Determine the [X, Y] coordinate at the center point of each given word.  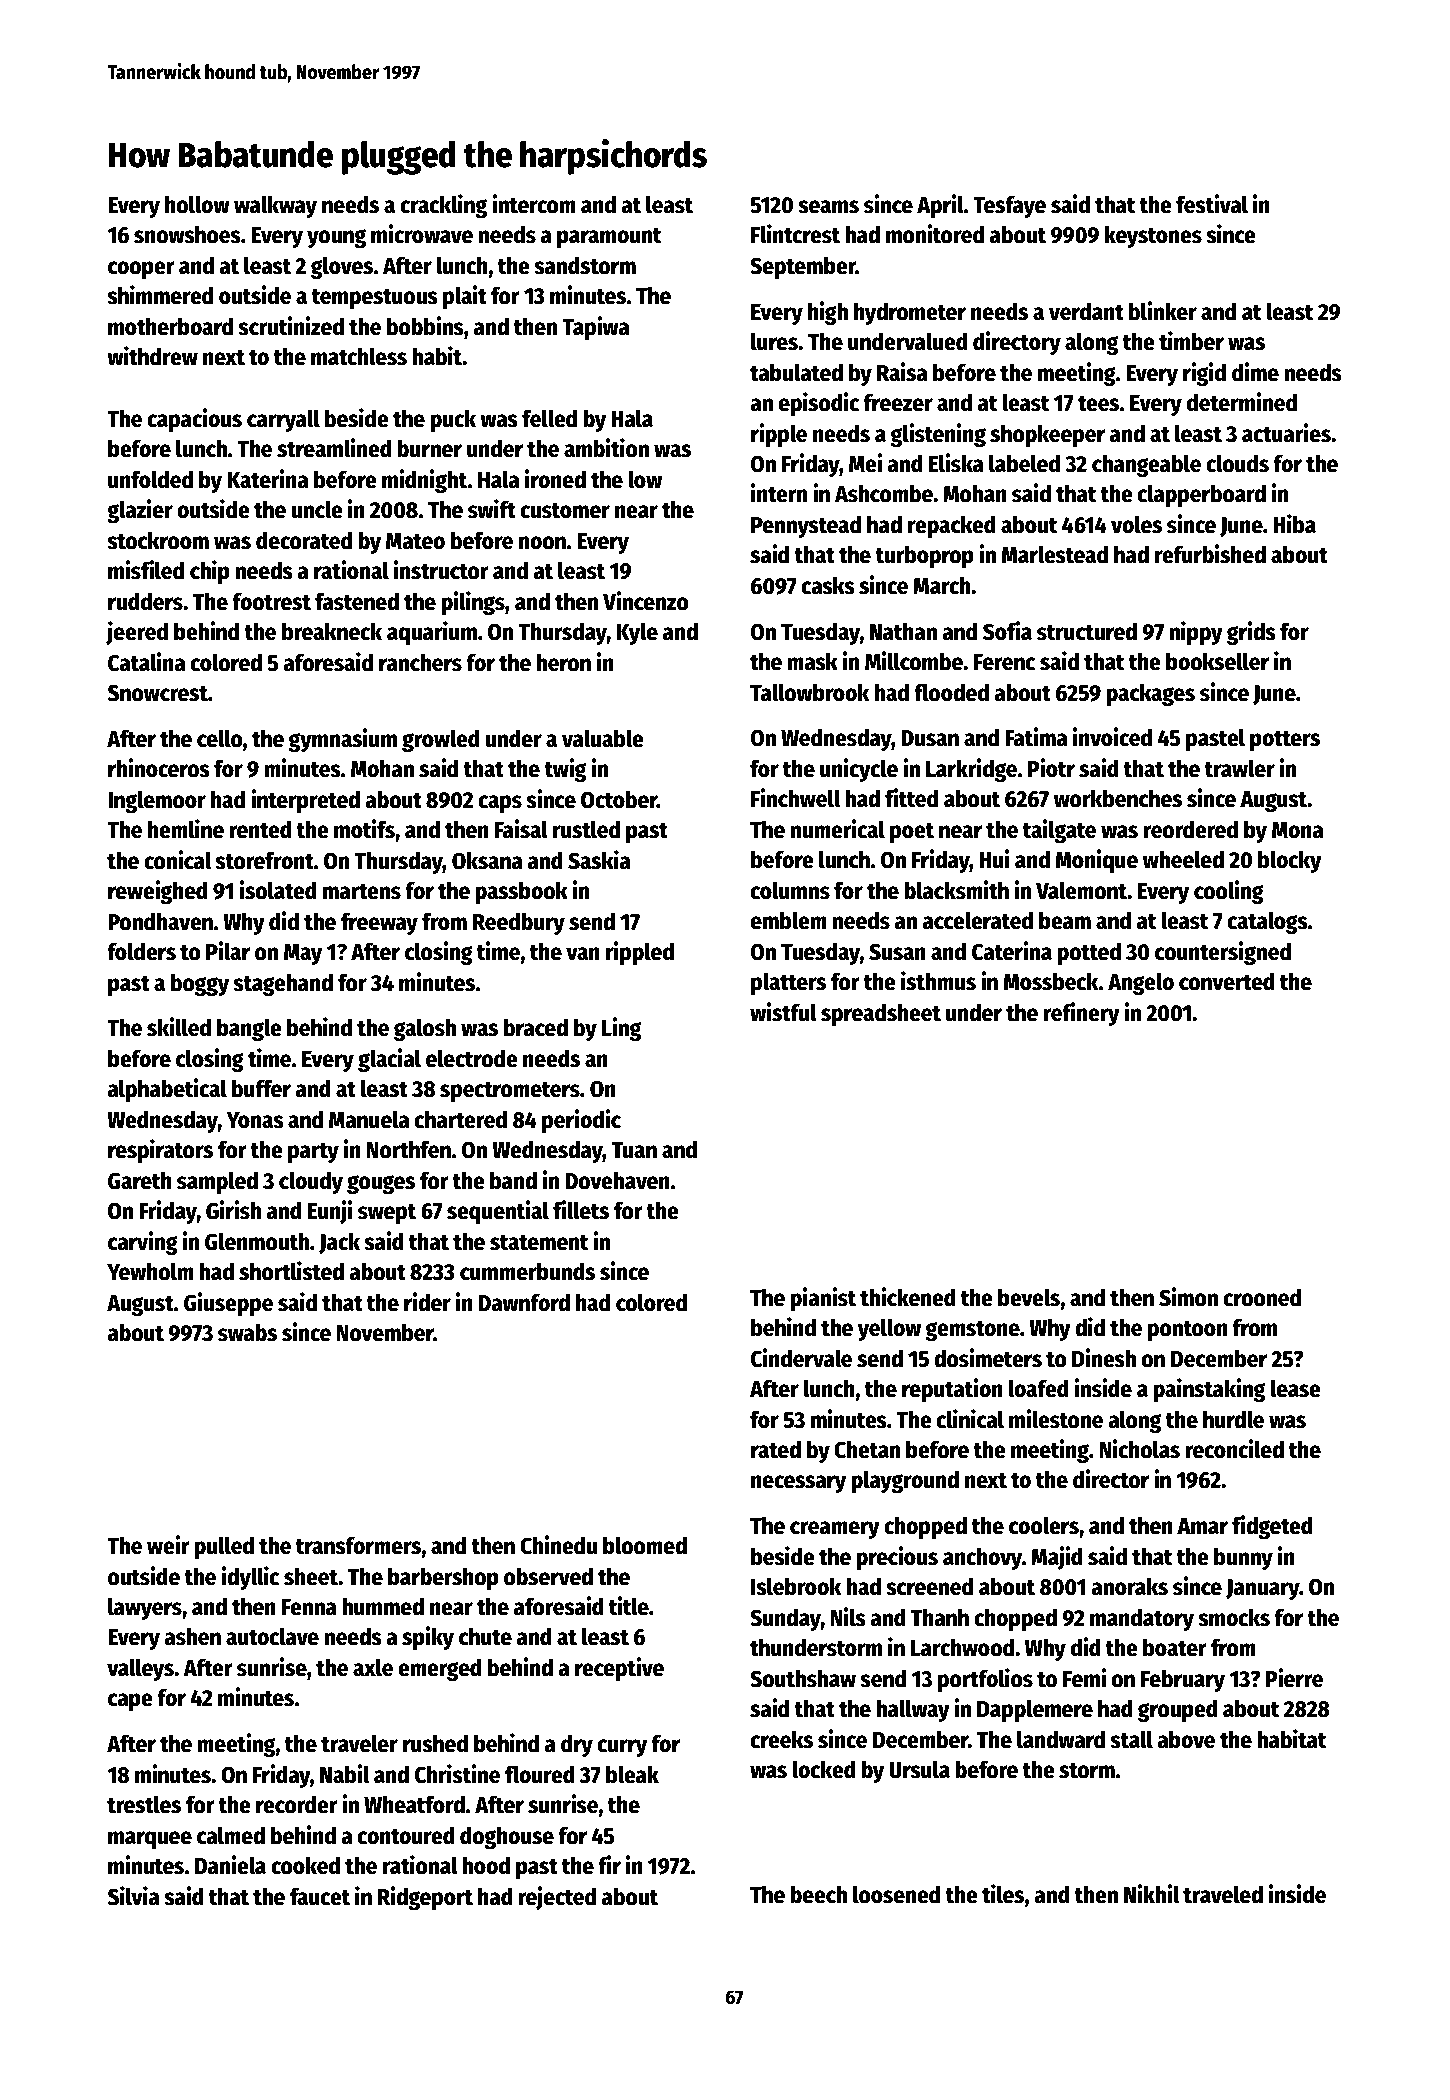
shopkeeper [1047, 435]
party [313, 1153]
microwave [422, 234]
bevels [1029, 1297]
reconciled [1234, 1449]
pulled [224, 1547]
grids [1251, 633]
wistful [783, 1012]
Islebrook [796, 1586]
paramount [609, 238]
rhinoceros [159, 768]
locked [824, 1769]
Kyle [637, 633]
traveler [359, 1743]
